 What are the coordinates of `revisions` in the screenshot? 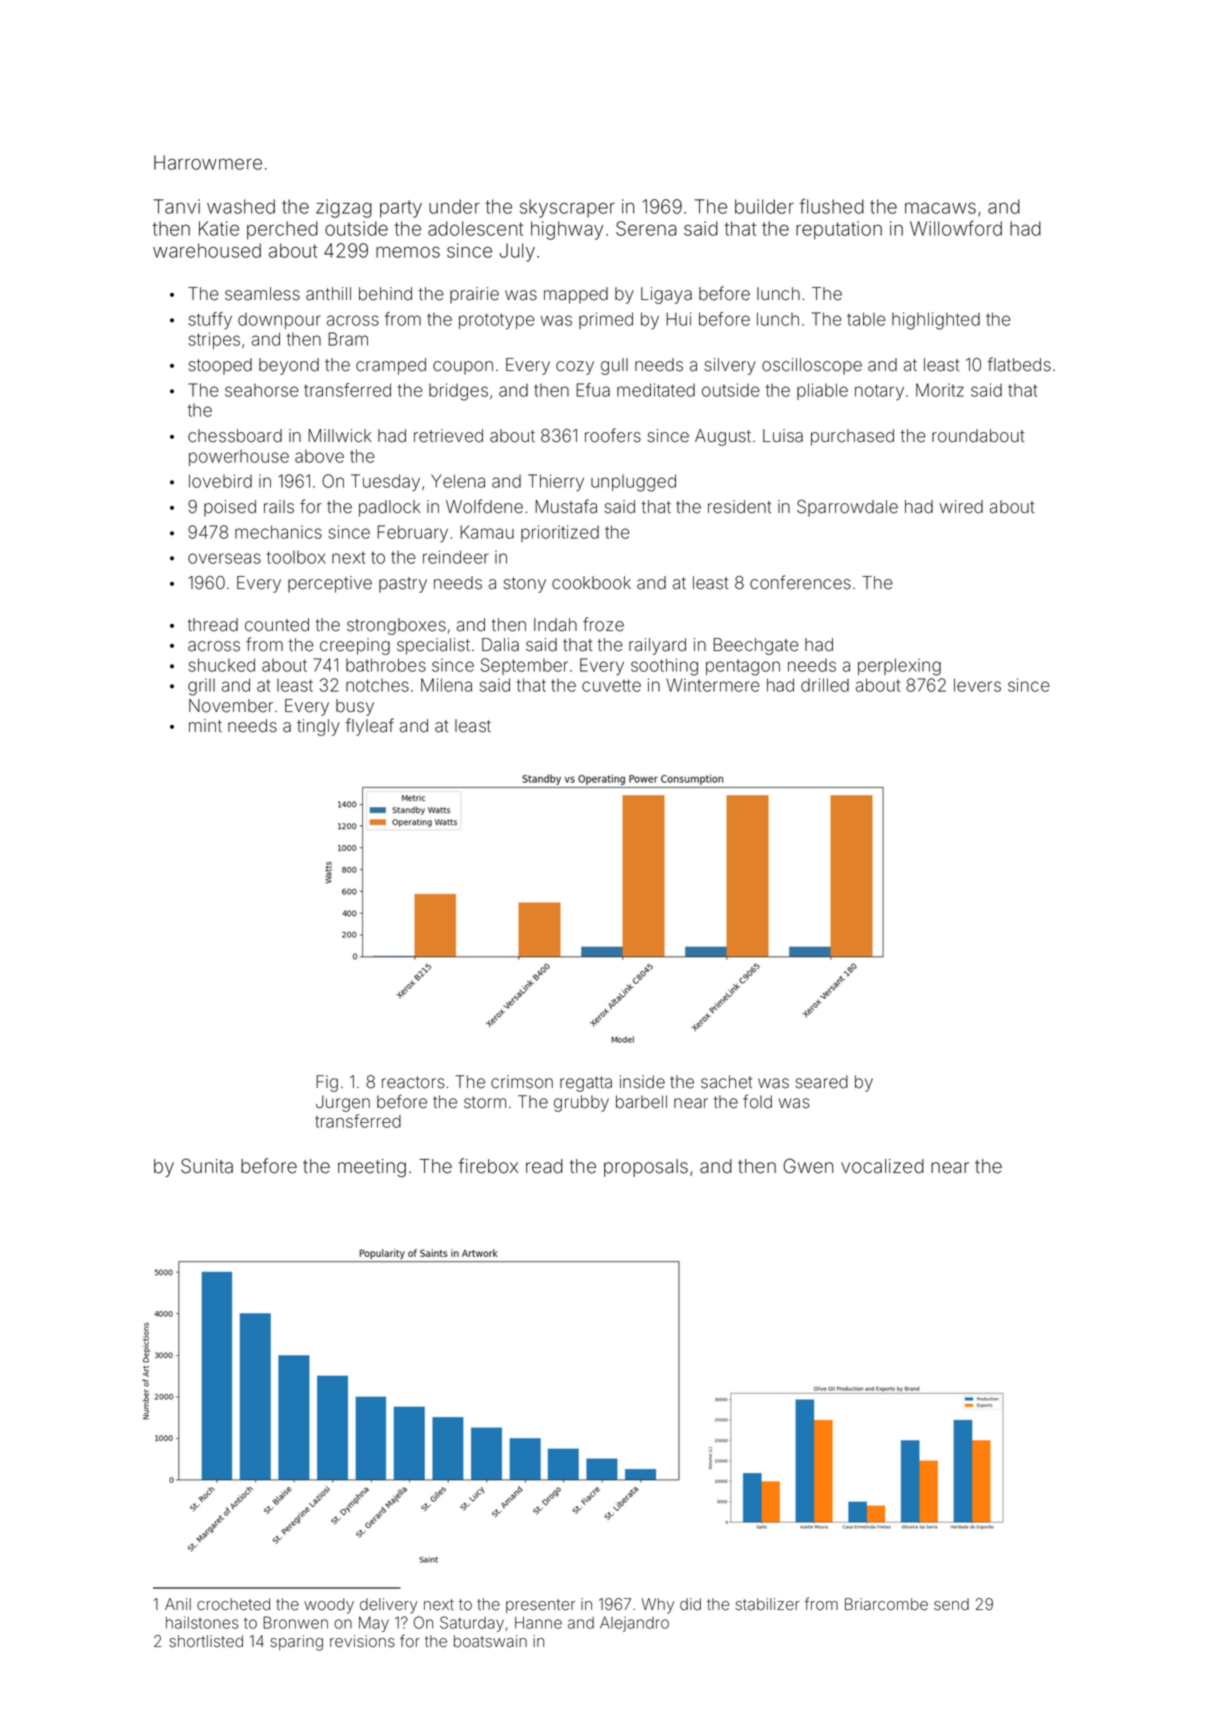 It's located at (362, 1641).
